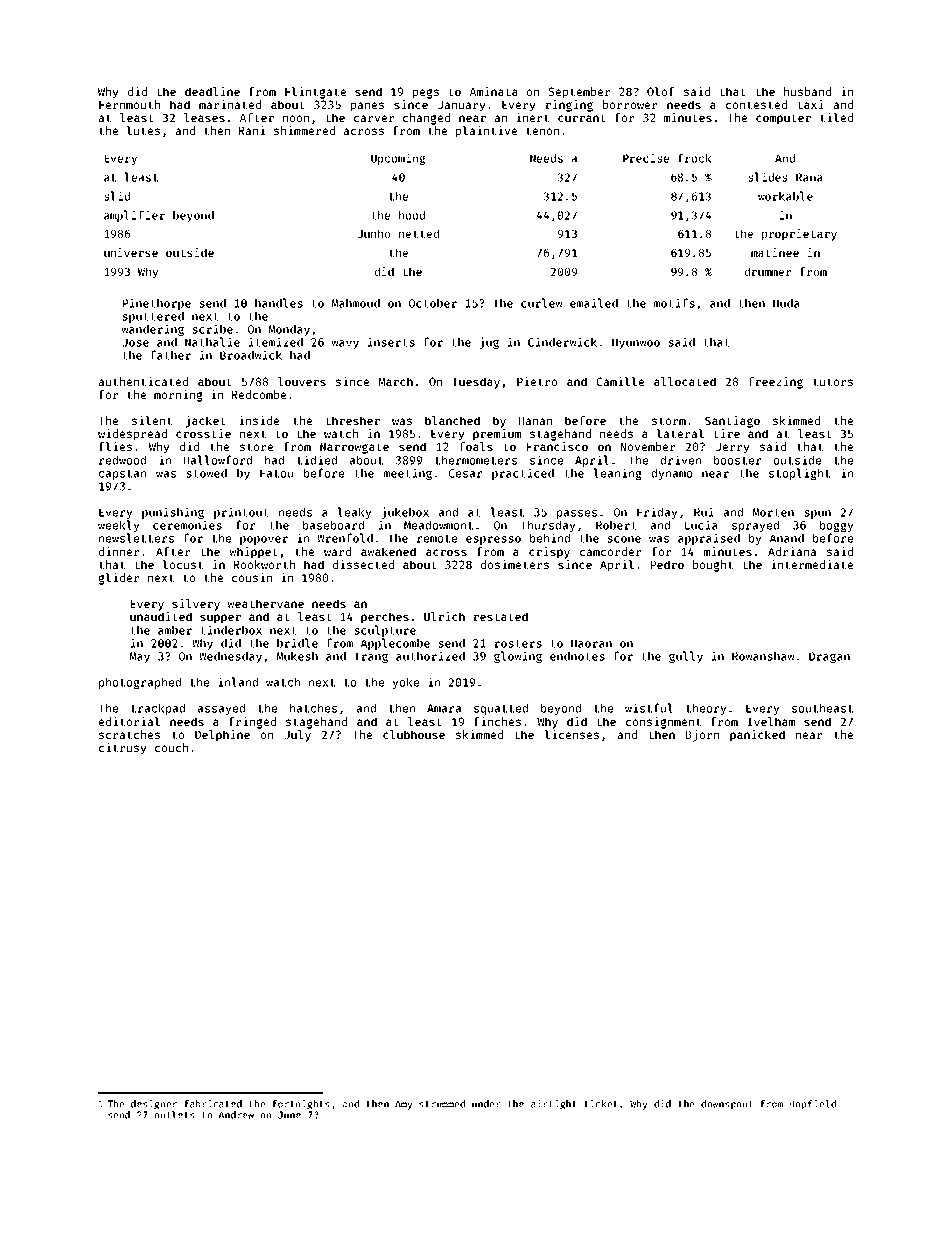 This screenshot has width=952, height=1233. I want to click on pegs, so click(426, 94).
